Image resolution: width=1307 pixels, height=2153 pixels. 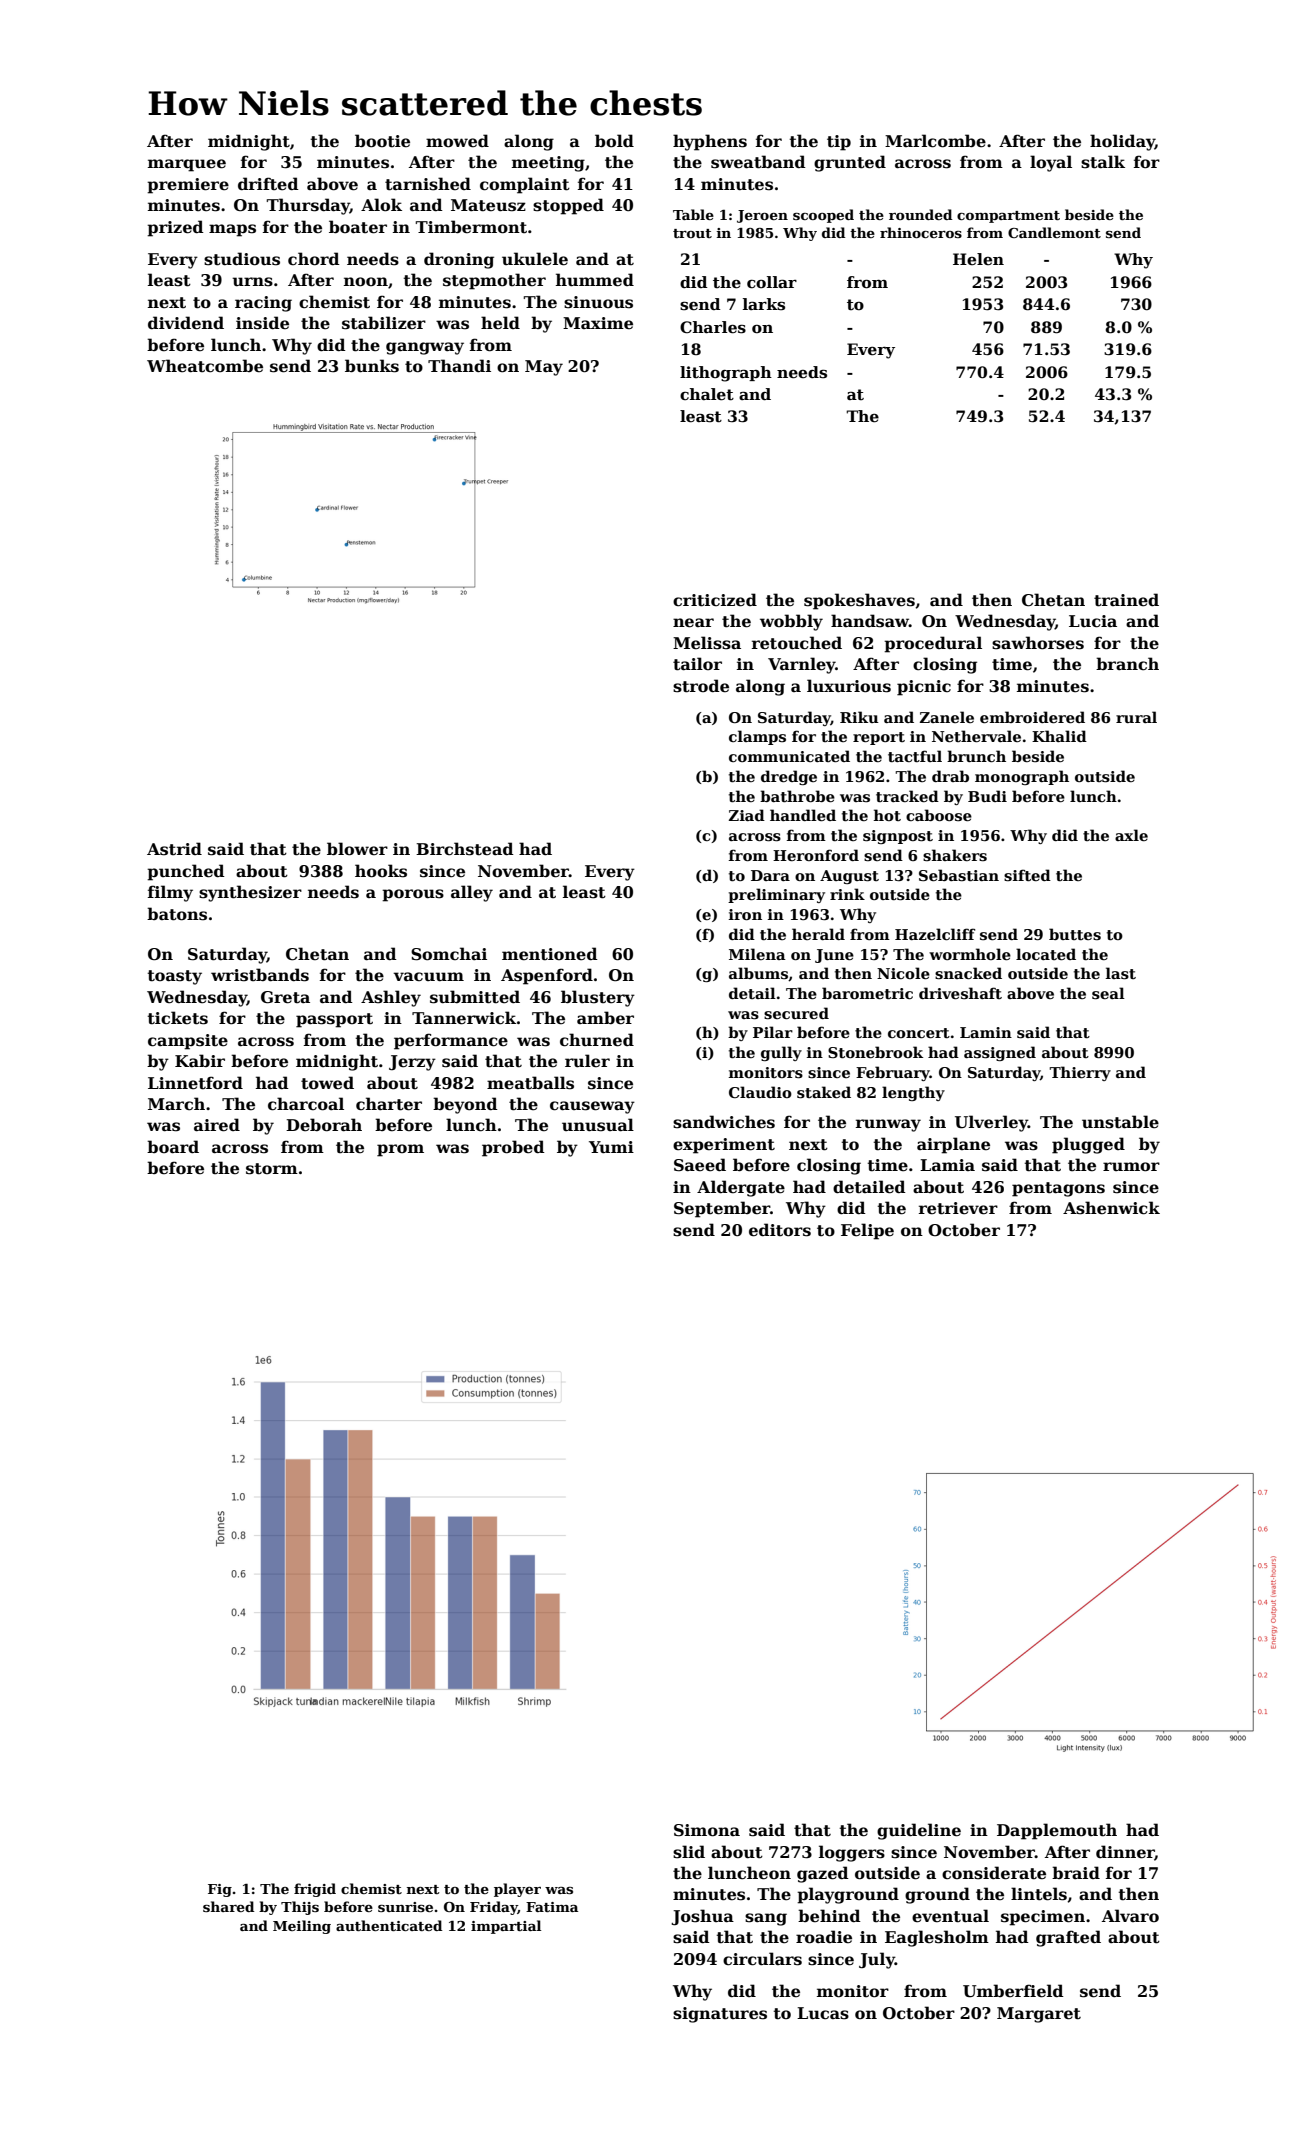 I want to click on shared, so click(x=229, y=1906).
